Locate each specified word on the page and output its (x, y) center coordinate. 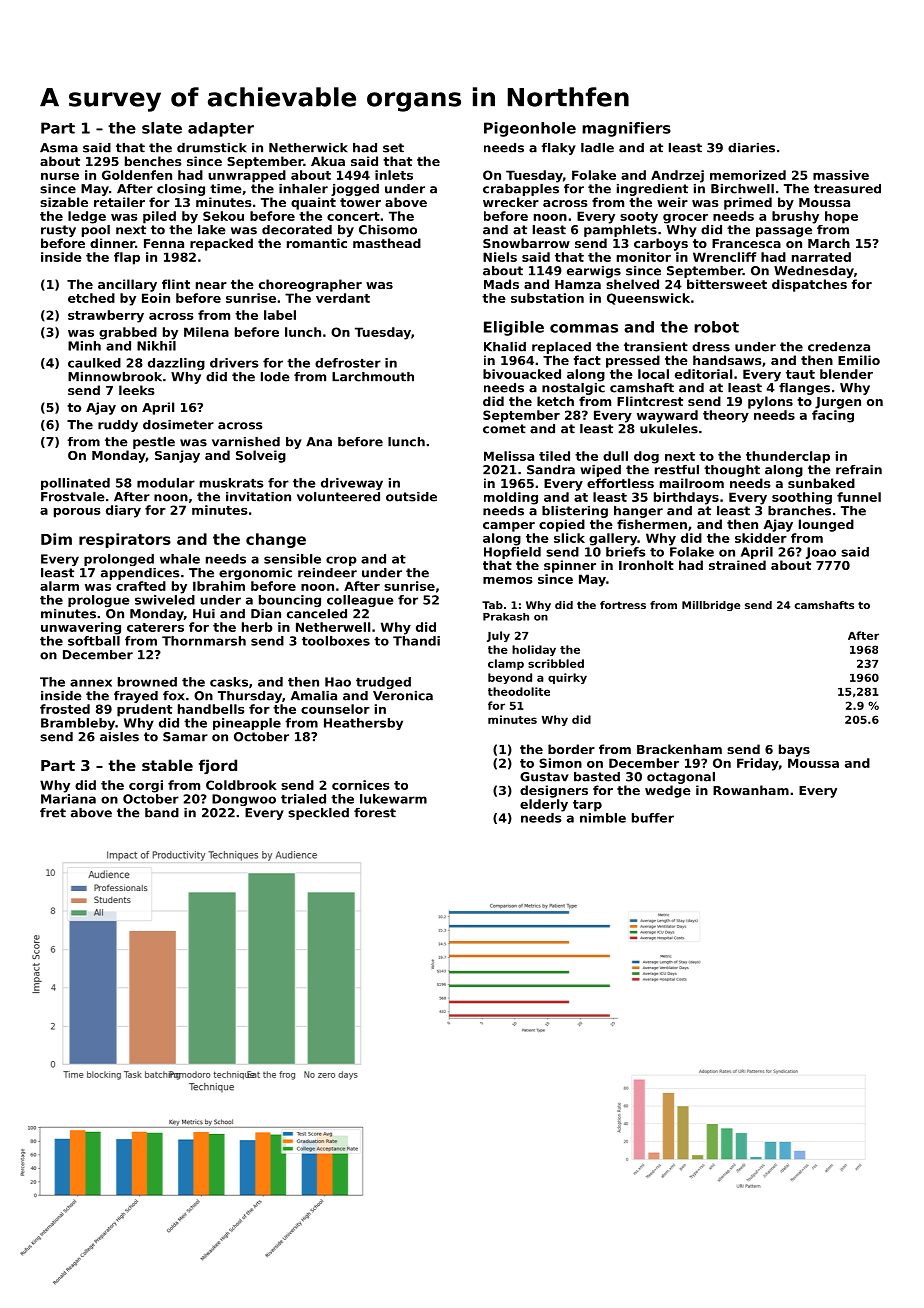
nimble (603, 818)
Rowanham (751, 790)
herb (257, 627)
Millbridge (711, 606)
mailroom (692, 483)
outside (411, 497)
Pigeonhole (530, 129)
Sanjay (177, 456)
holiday (534, 650)
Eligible (514, 328)
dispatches (809, 285)
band (162, 813)
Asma (59, 148)
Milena (206, 332)
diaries (751, 148)
